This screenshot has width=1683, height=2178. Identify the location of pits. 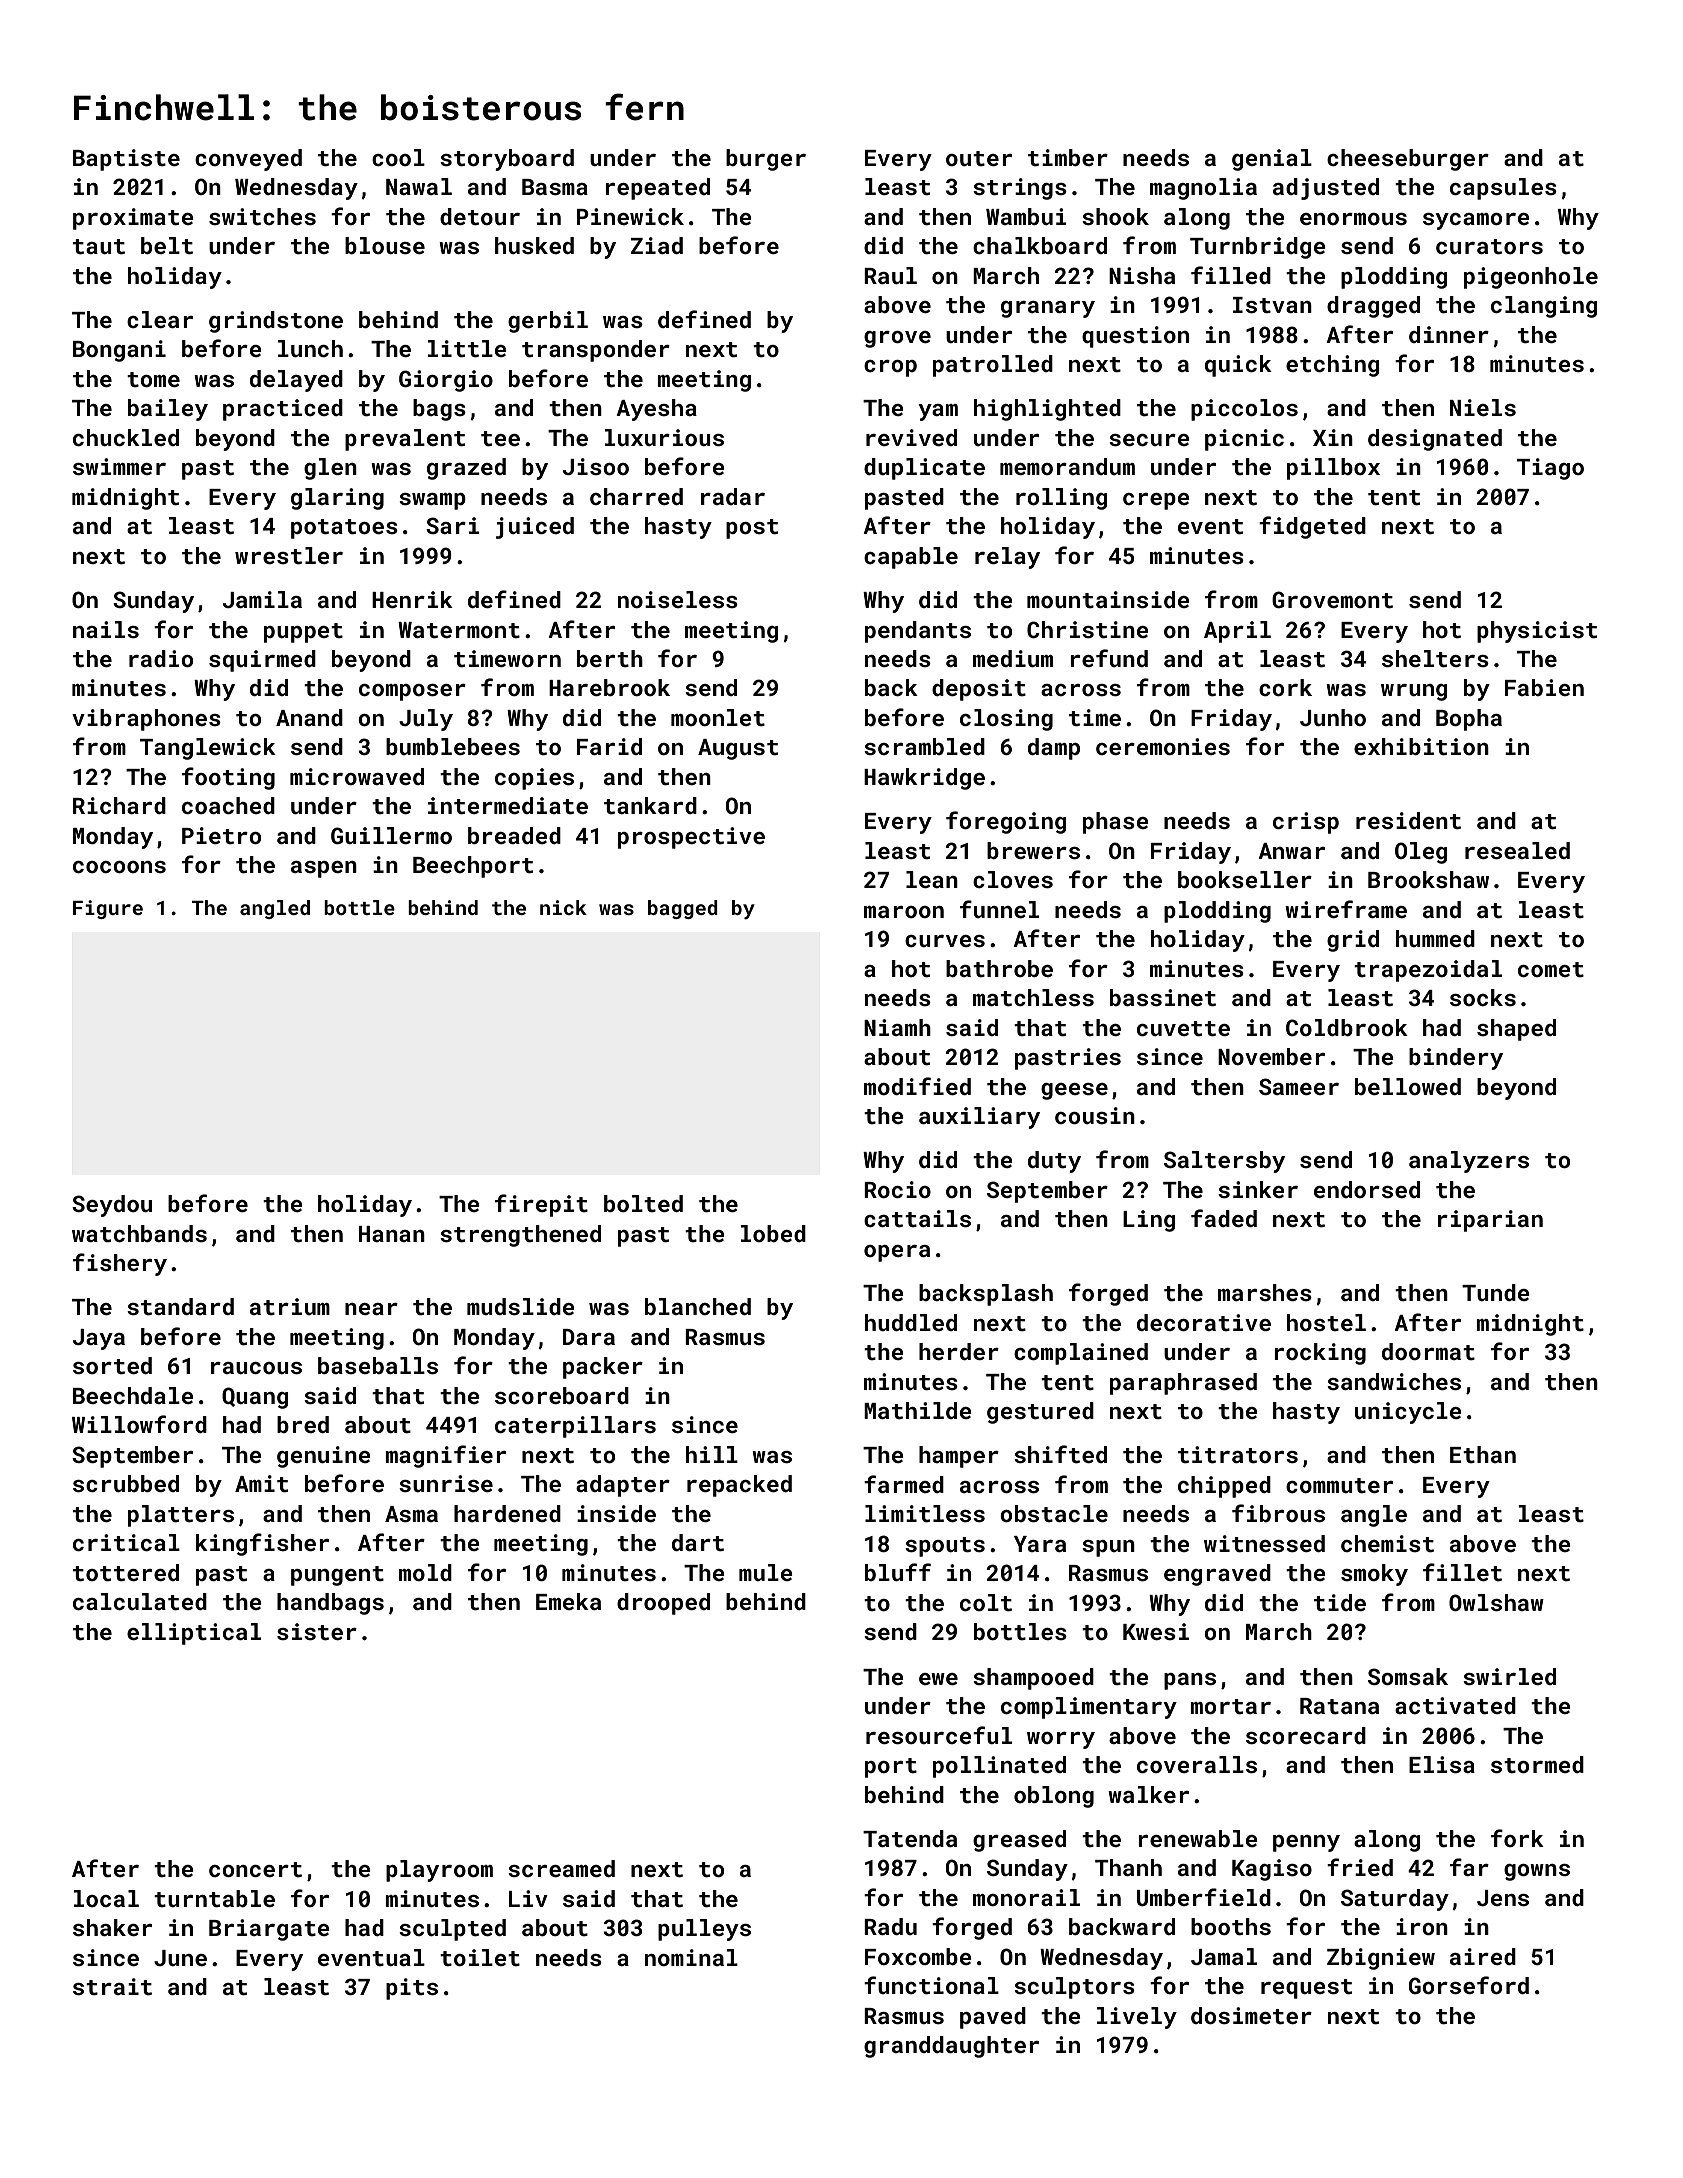
(412, 1989).
